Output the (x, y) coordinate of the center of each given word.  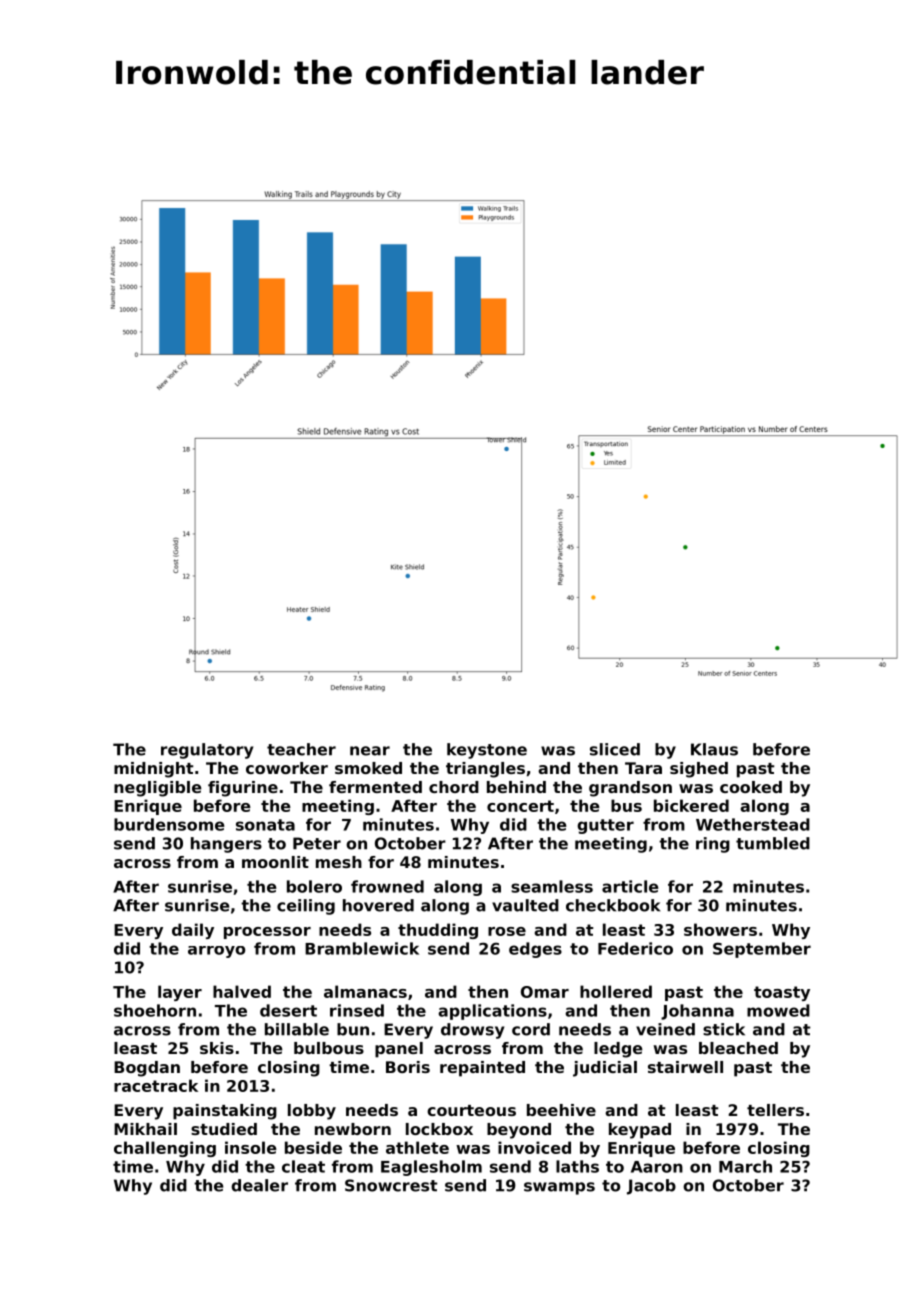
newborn (353, 1129)
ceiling (306, 907)
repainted (482, 1069)
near (370, 751)
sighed (699, 770)
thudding (438, 931)
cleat (303, 1166)
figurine (243, 789)
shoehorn (155, 1010)
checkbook (613, 905)
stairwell (685, 1067)
